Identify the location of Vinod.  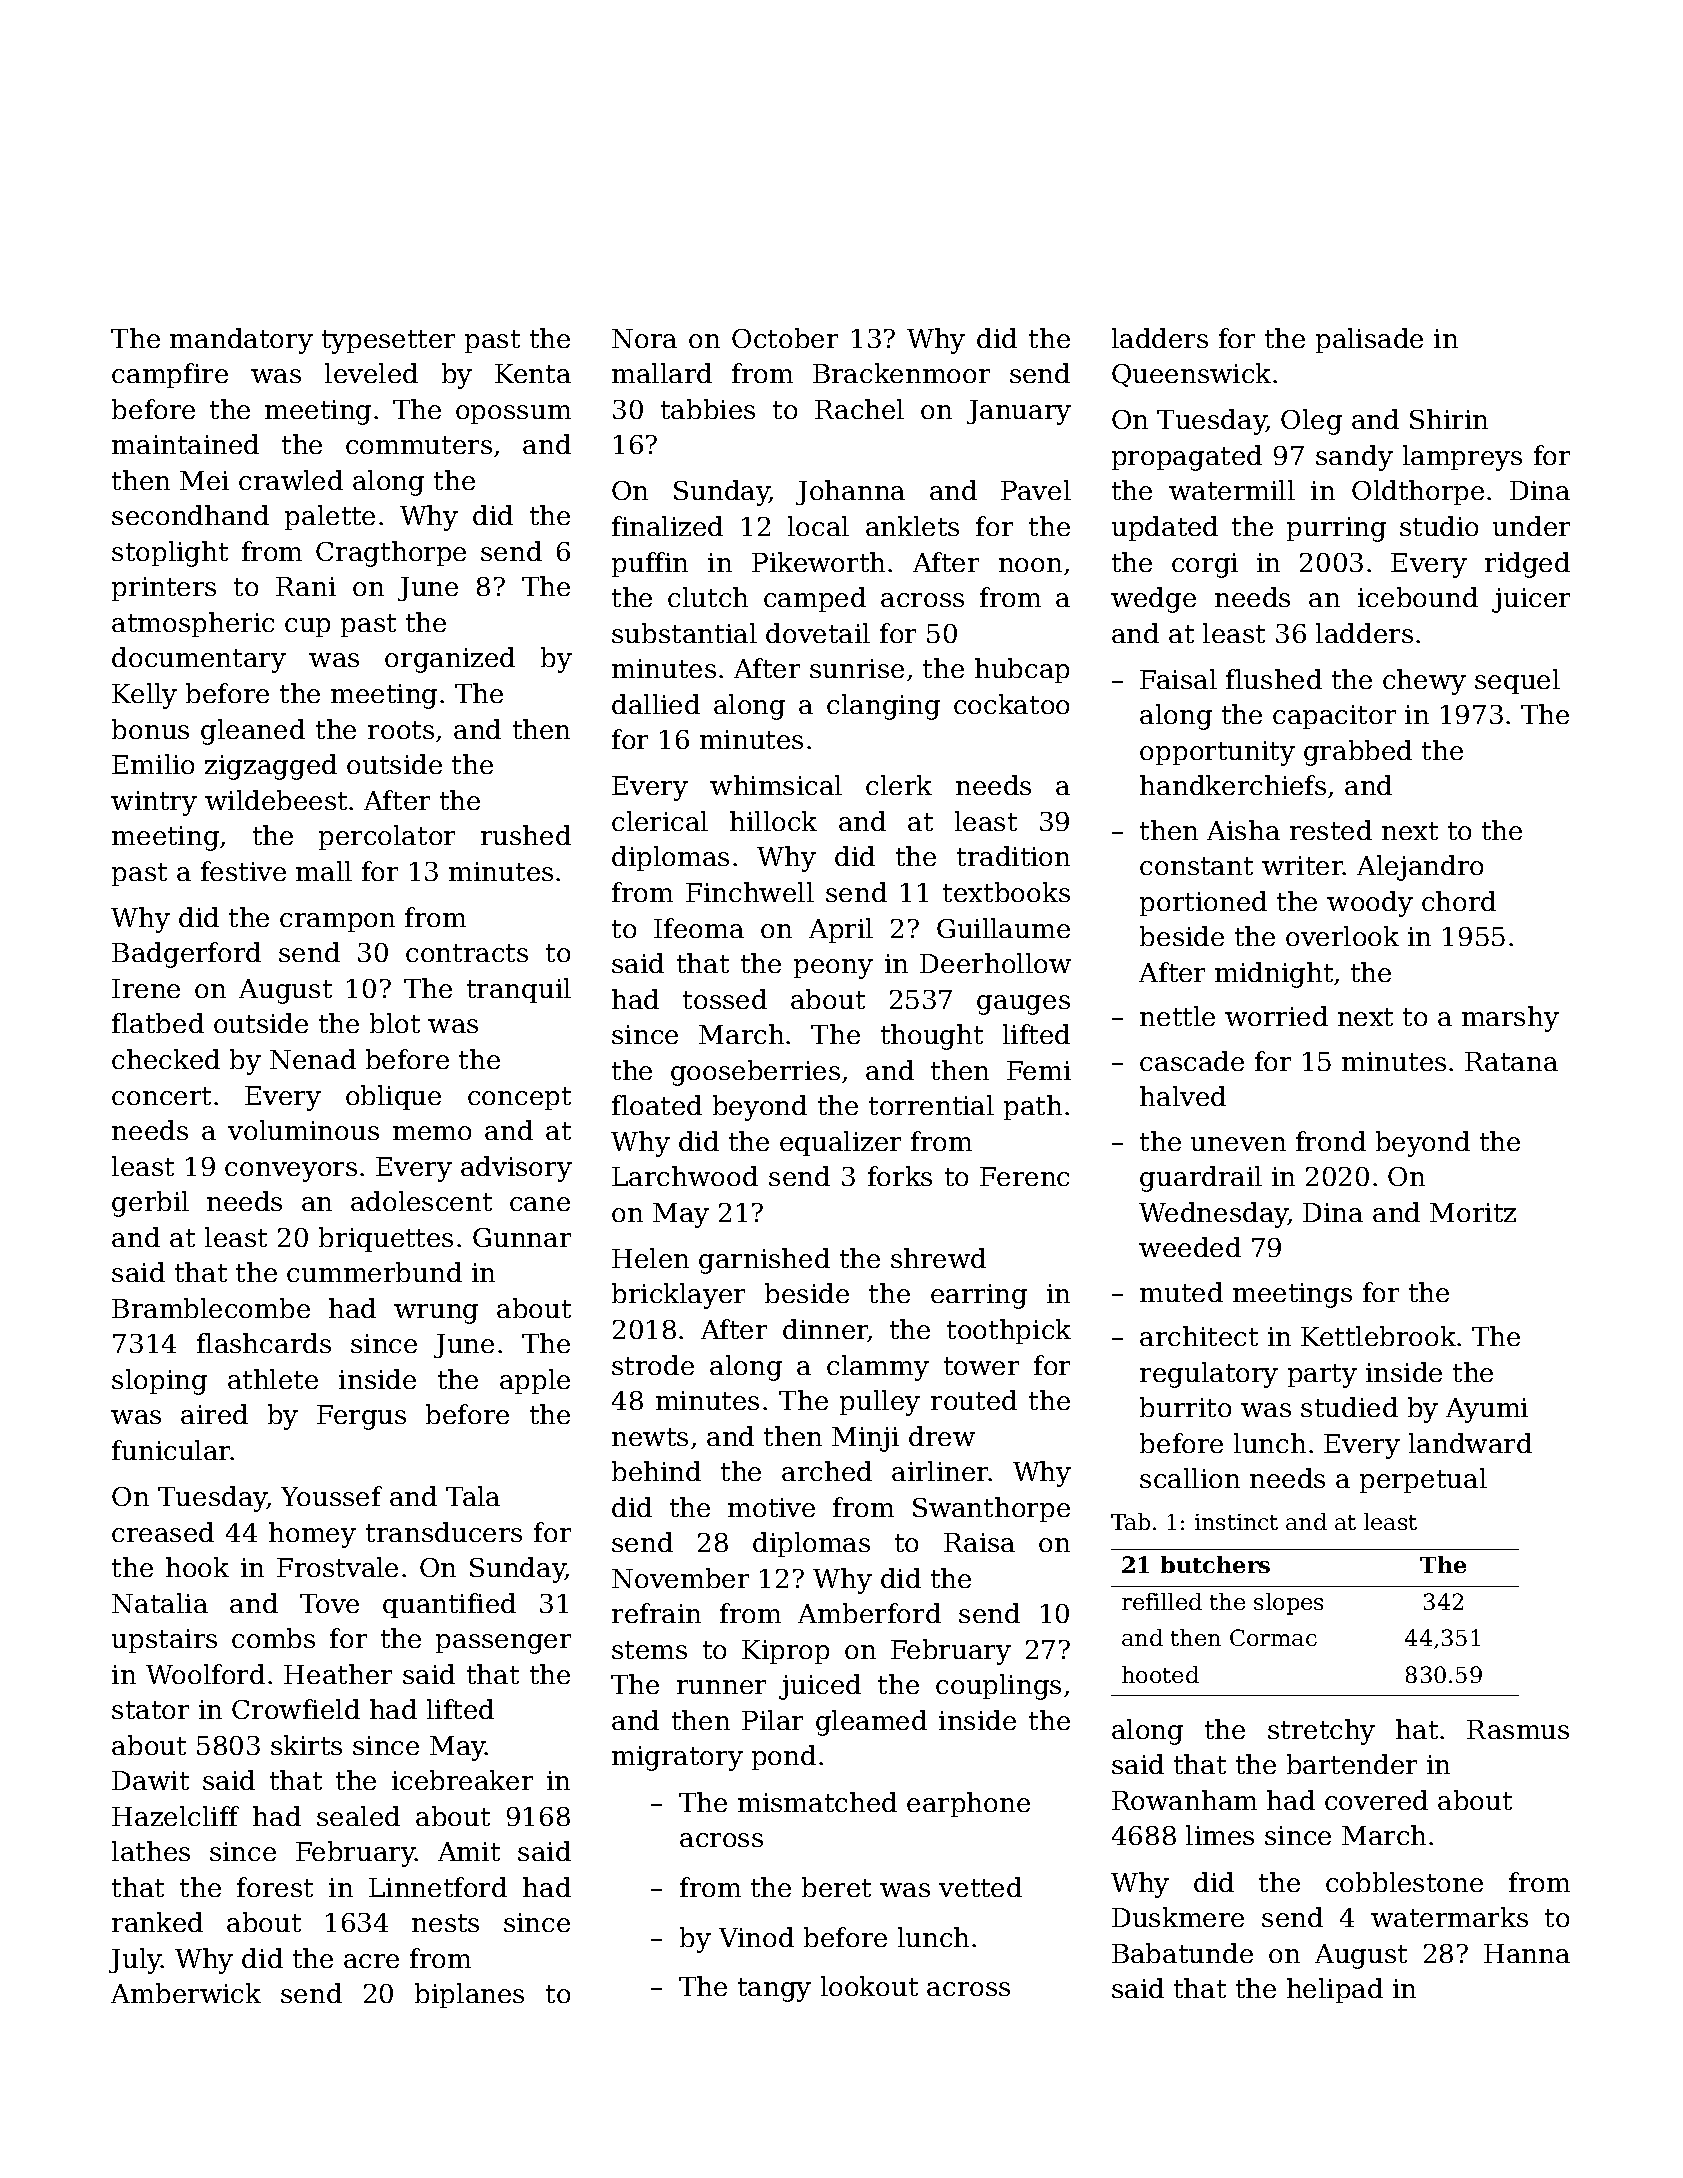
(756, 1937).
